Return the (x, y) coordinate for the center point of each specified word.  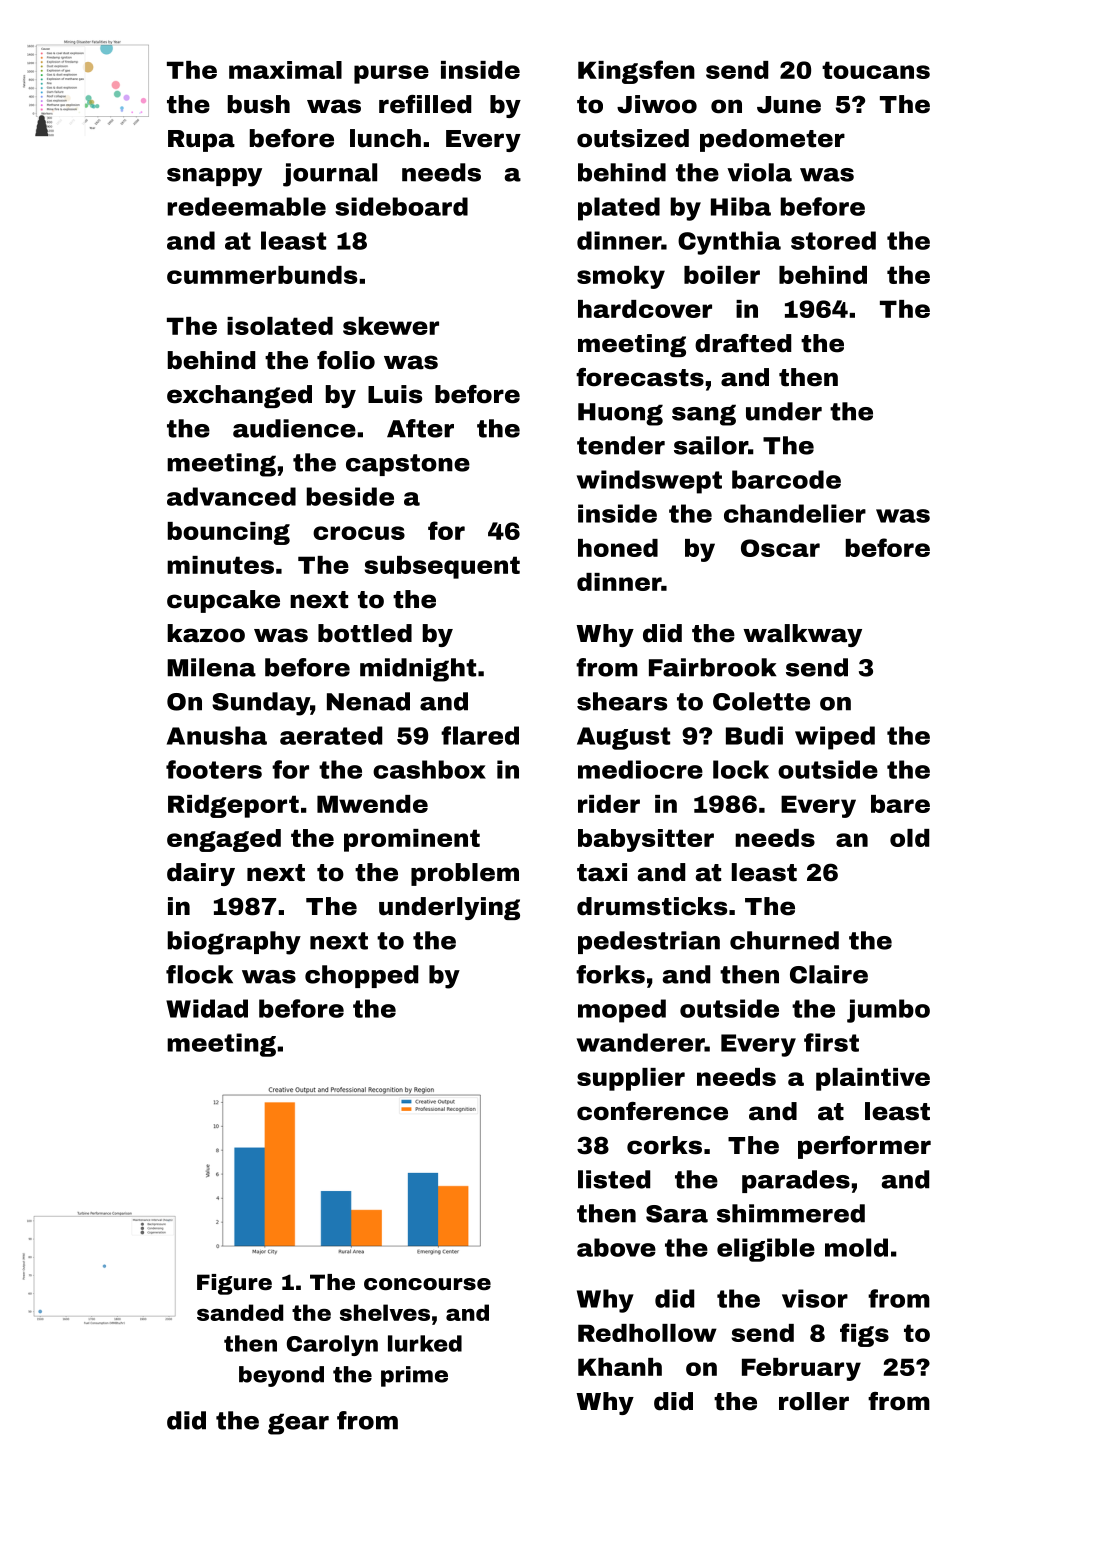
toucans (876, 70)
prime (414, 1376)
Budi (754, 735)
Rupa (201, 141)
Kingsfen (636, 72)
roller (814, 1401)
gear (298, 1424)
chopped (361, 976)
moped (622, 1011)
